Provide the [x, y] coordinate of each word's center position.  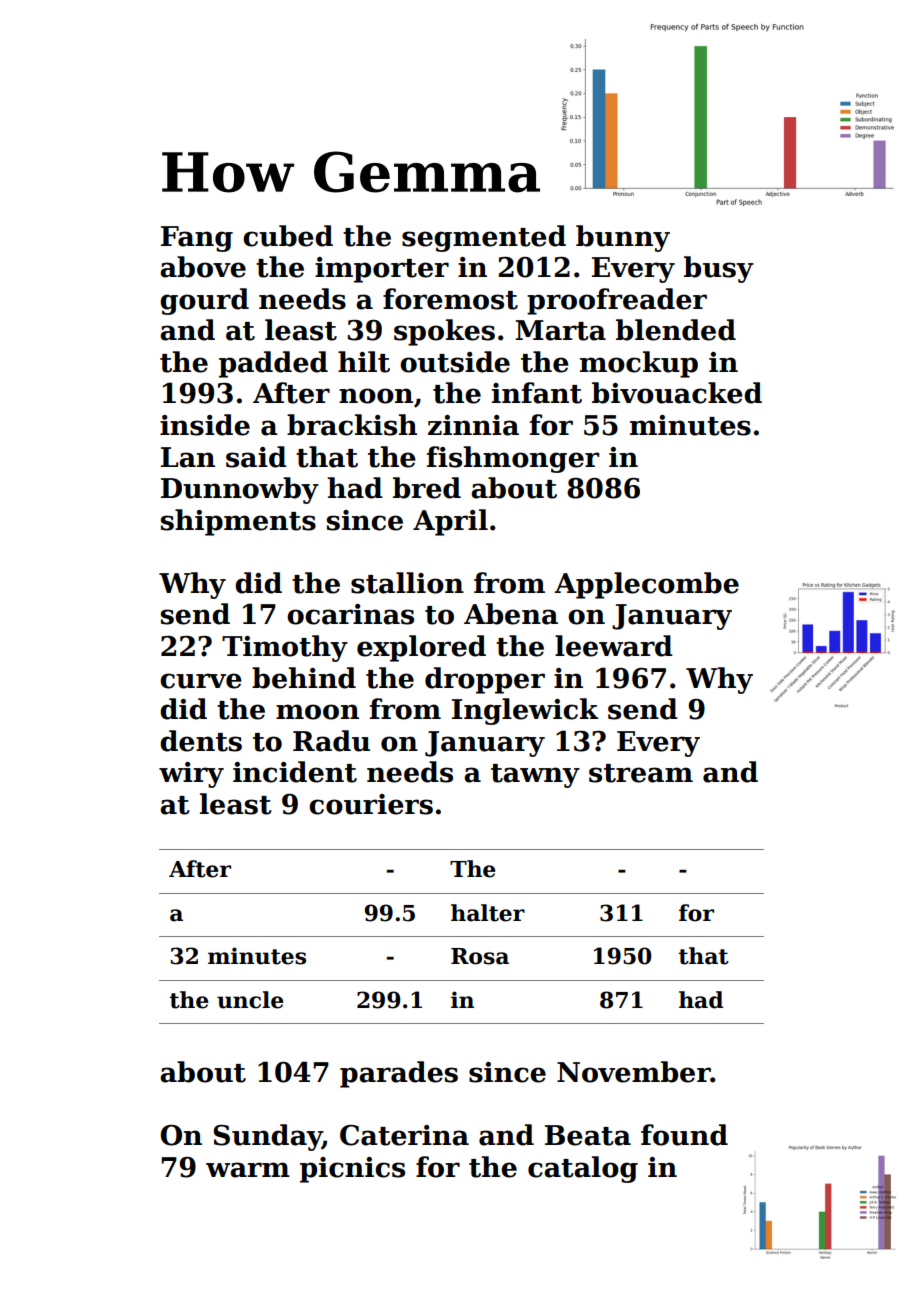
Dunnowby [240, 490]
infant [537, 393]
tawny [535, 776]
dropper [485, 680]
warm [248, 1170]
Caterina [404, 1135]
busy [719, 269]
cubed [288, 236]
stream [641, 773]
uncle [250, 1000]
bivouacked [677, 393]
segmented [484, 238]
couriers [371, 804]
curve [201, 681]
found [684, 1135]
